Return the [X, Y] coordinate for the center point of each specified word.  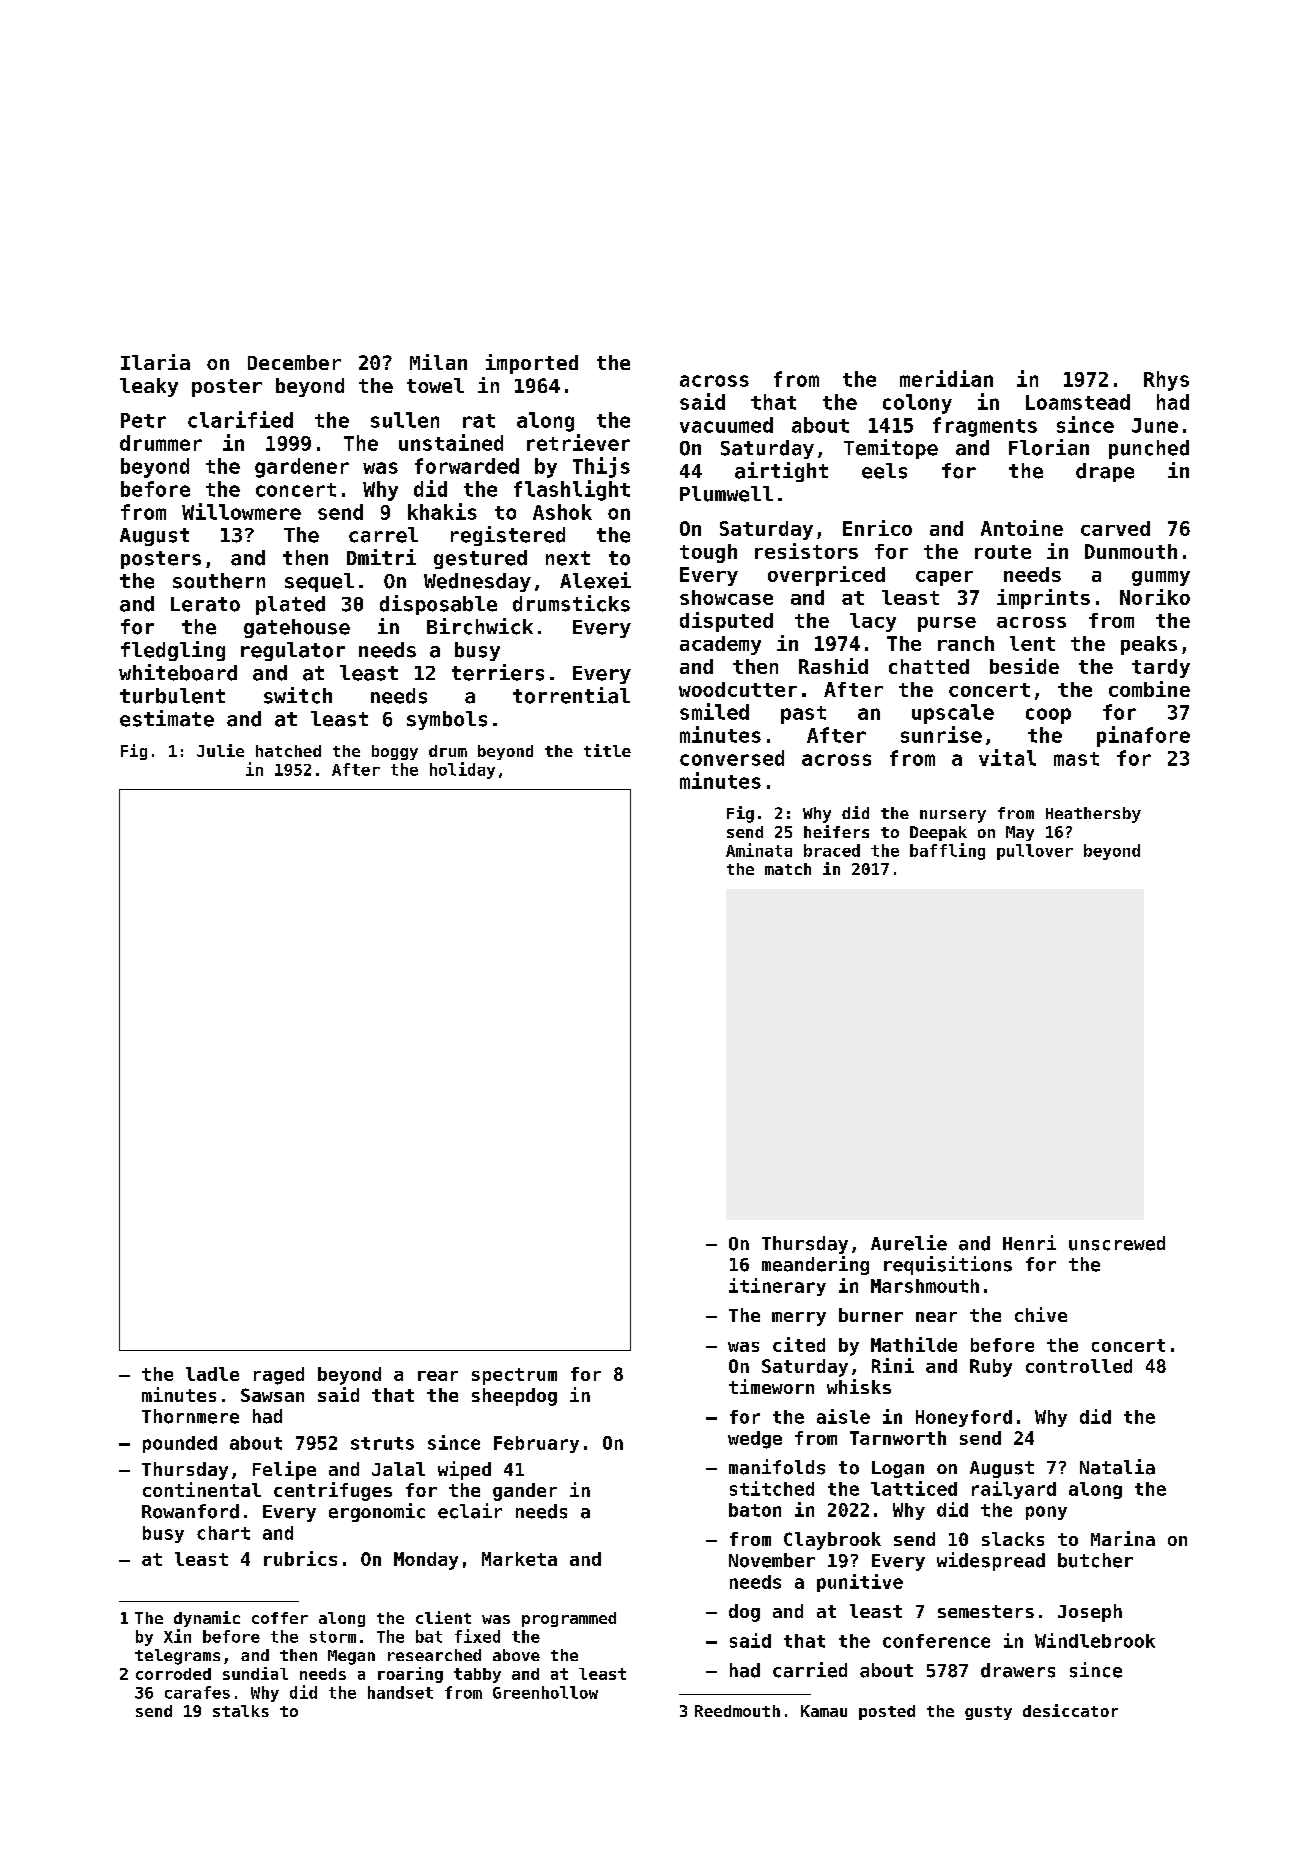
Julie [220, 750]
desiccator [1070, 1710]
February [536, 1444]
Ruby [991, 1368]
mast [1076, 759]
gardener [302, 468]
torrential [571, 695]
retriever [578, 442]
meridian [946, 378]
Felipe [284, 1470]
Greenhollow [545, 1692]
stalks [241, 1711]
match [788, 869]
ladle [212, 1374]
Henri [1029, 1243]
